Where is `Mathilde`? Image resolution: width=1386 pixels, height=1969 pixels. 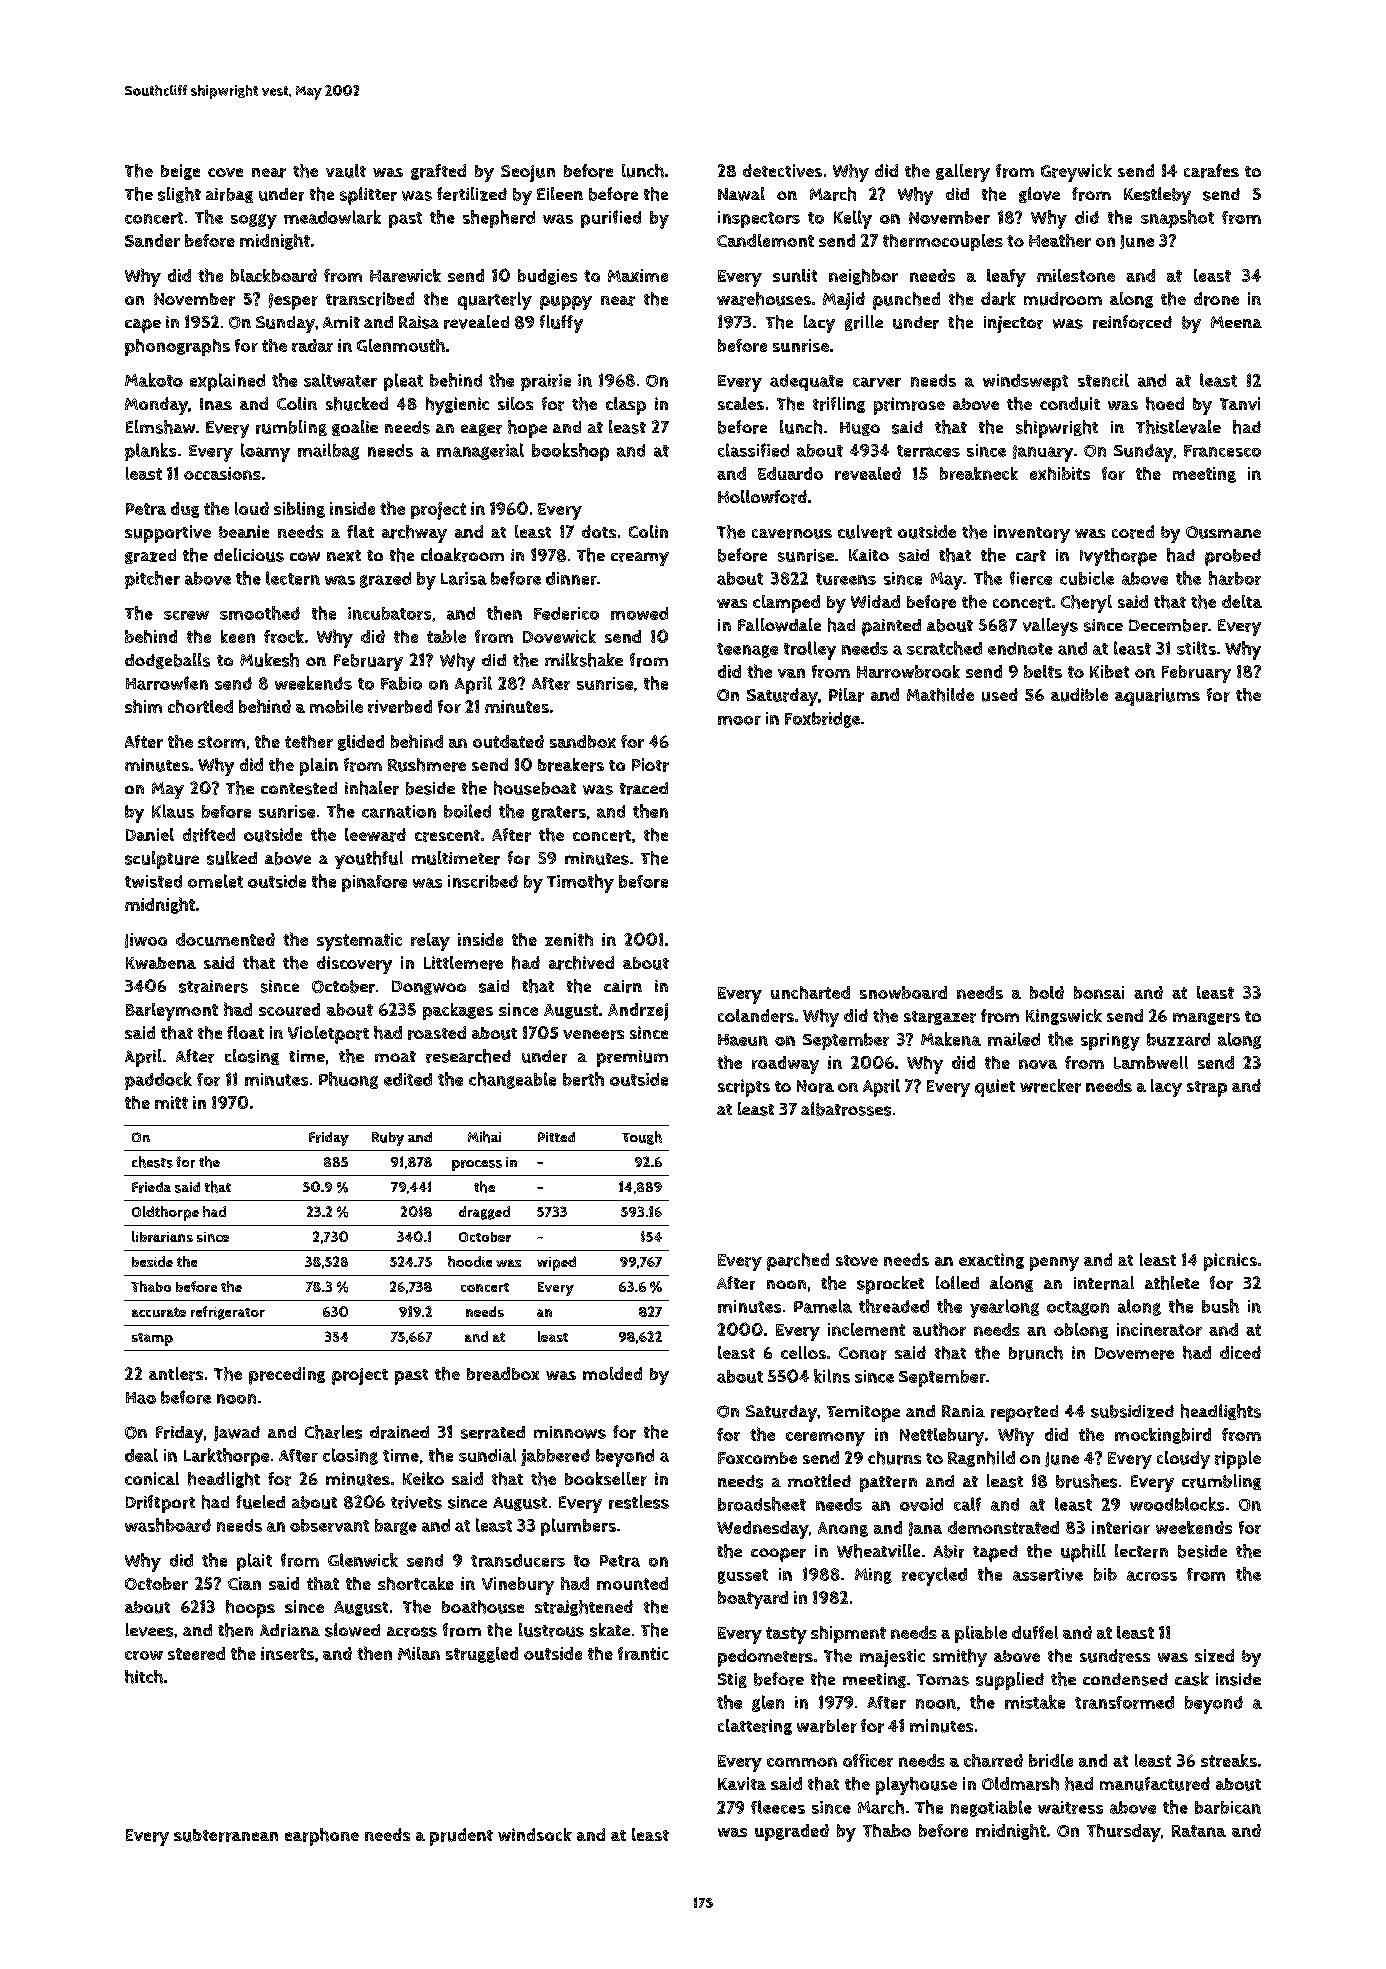
Mathilde is located at coordinates (940, 695).
